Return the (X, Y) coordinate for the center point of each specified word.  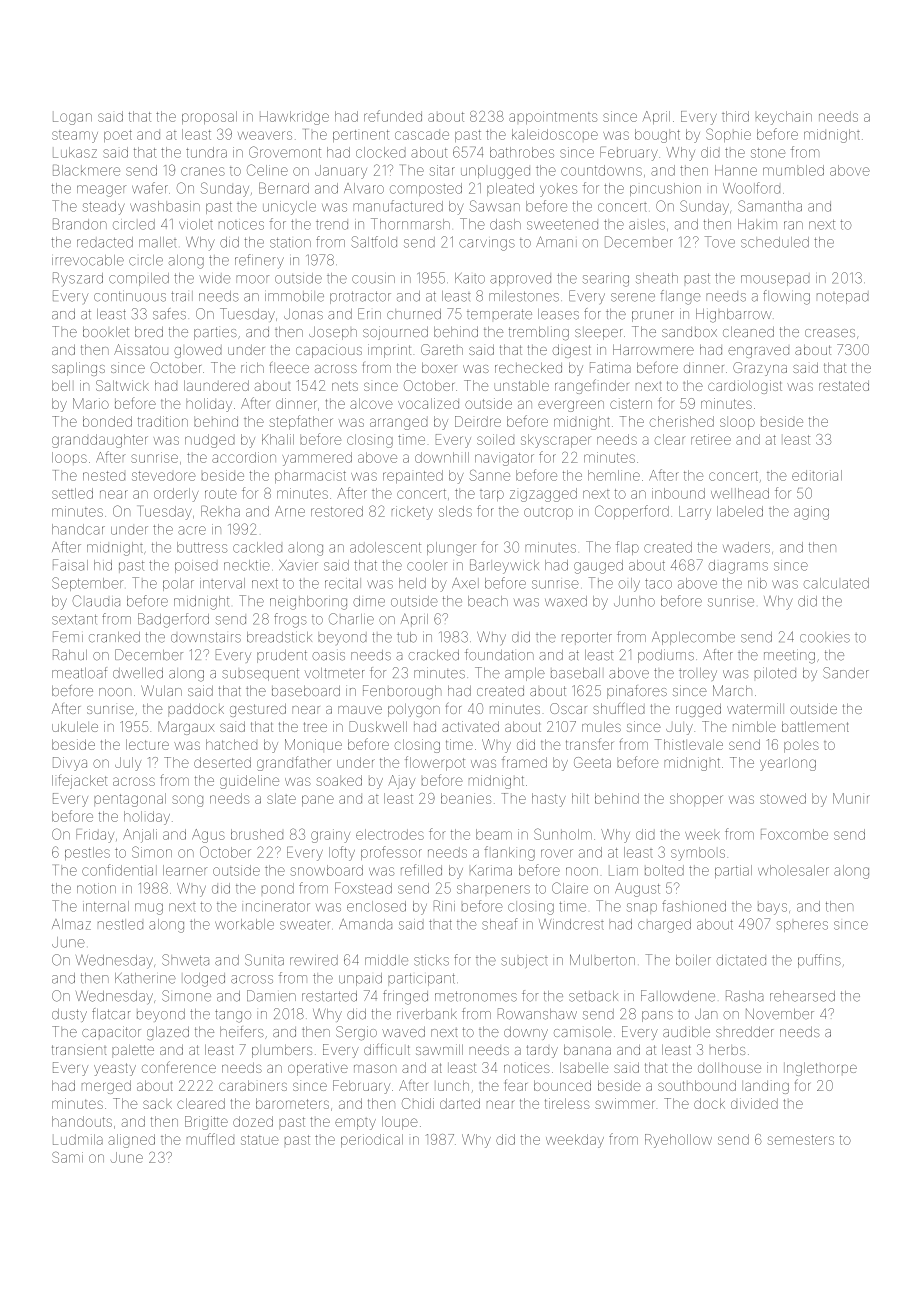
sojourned (395, 333)
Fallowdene (678, 996)
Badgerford (173, 620)
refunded (393, 116)
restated (844, 386)
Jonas (303, 314)
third (735, 116)
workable (244, 924)
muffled (210, 1139)
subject (525, 962)
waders (746, 547)
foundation (499, 655)
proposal (209, 117)
